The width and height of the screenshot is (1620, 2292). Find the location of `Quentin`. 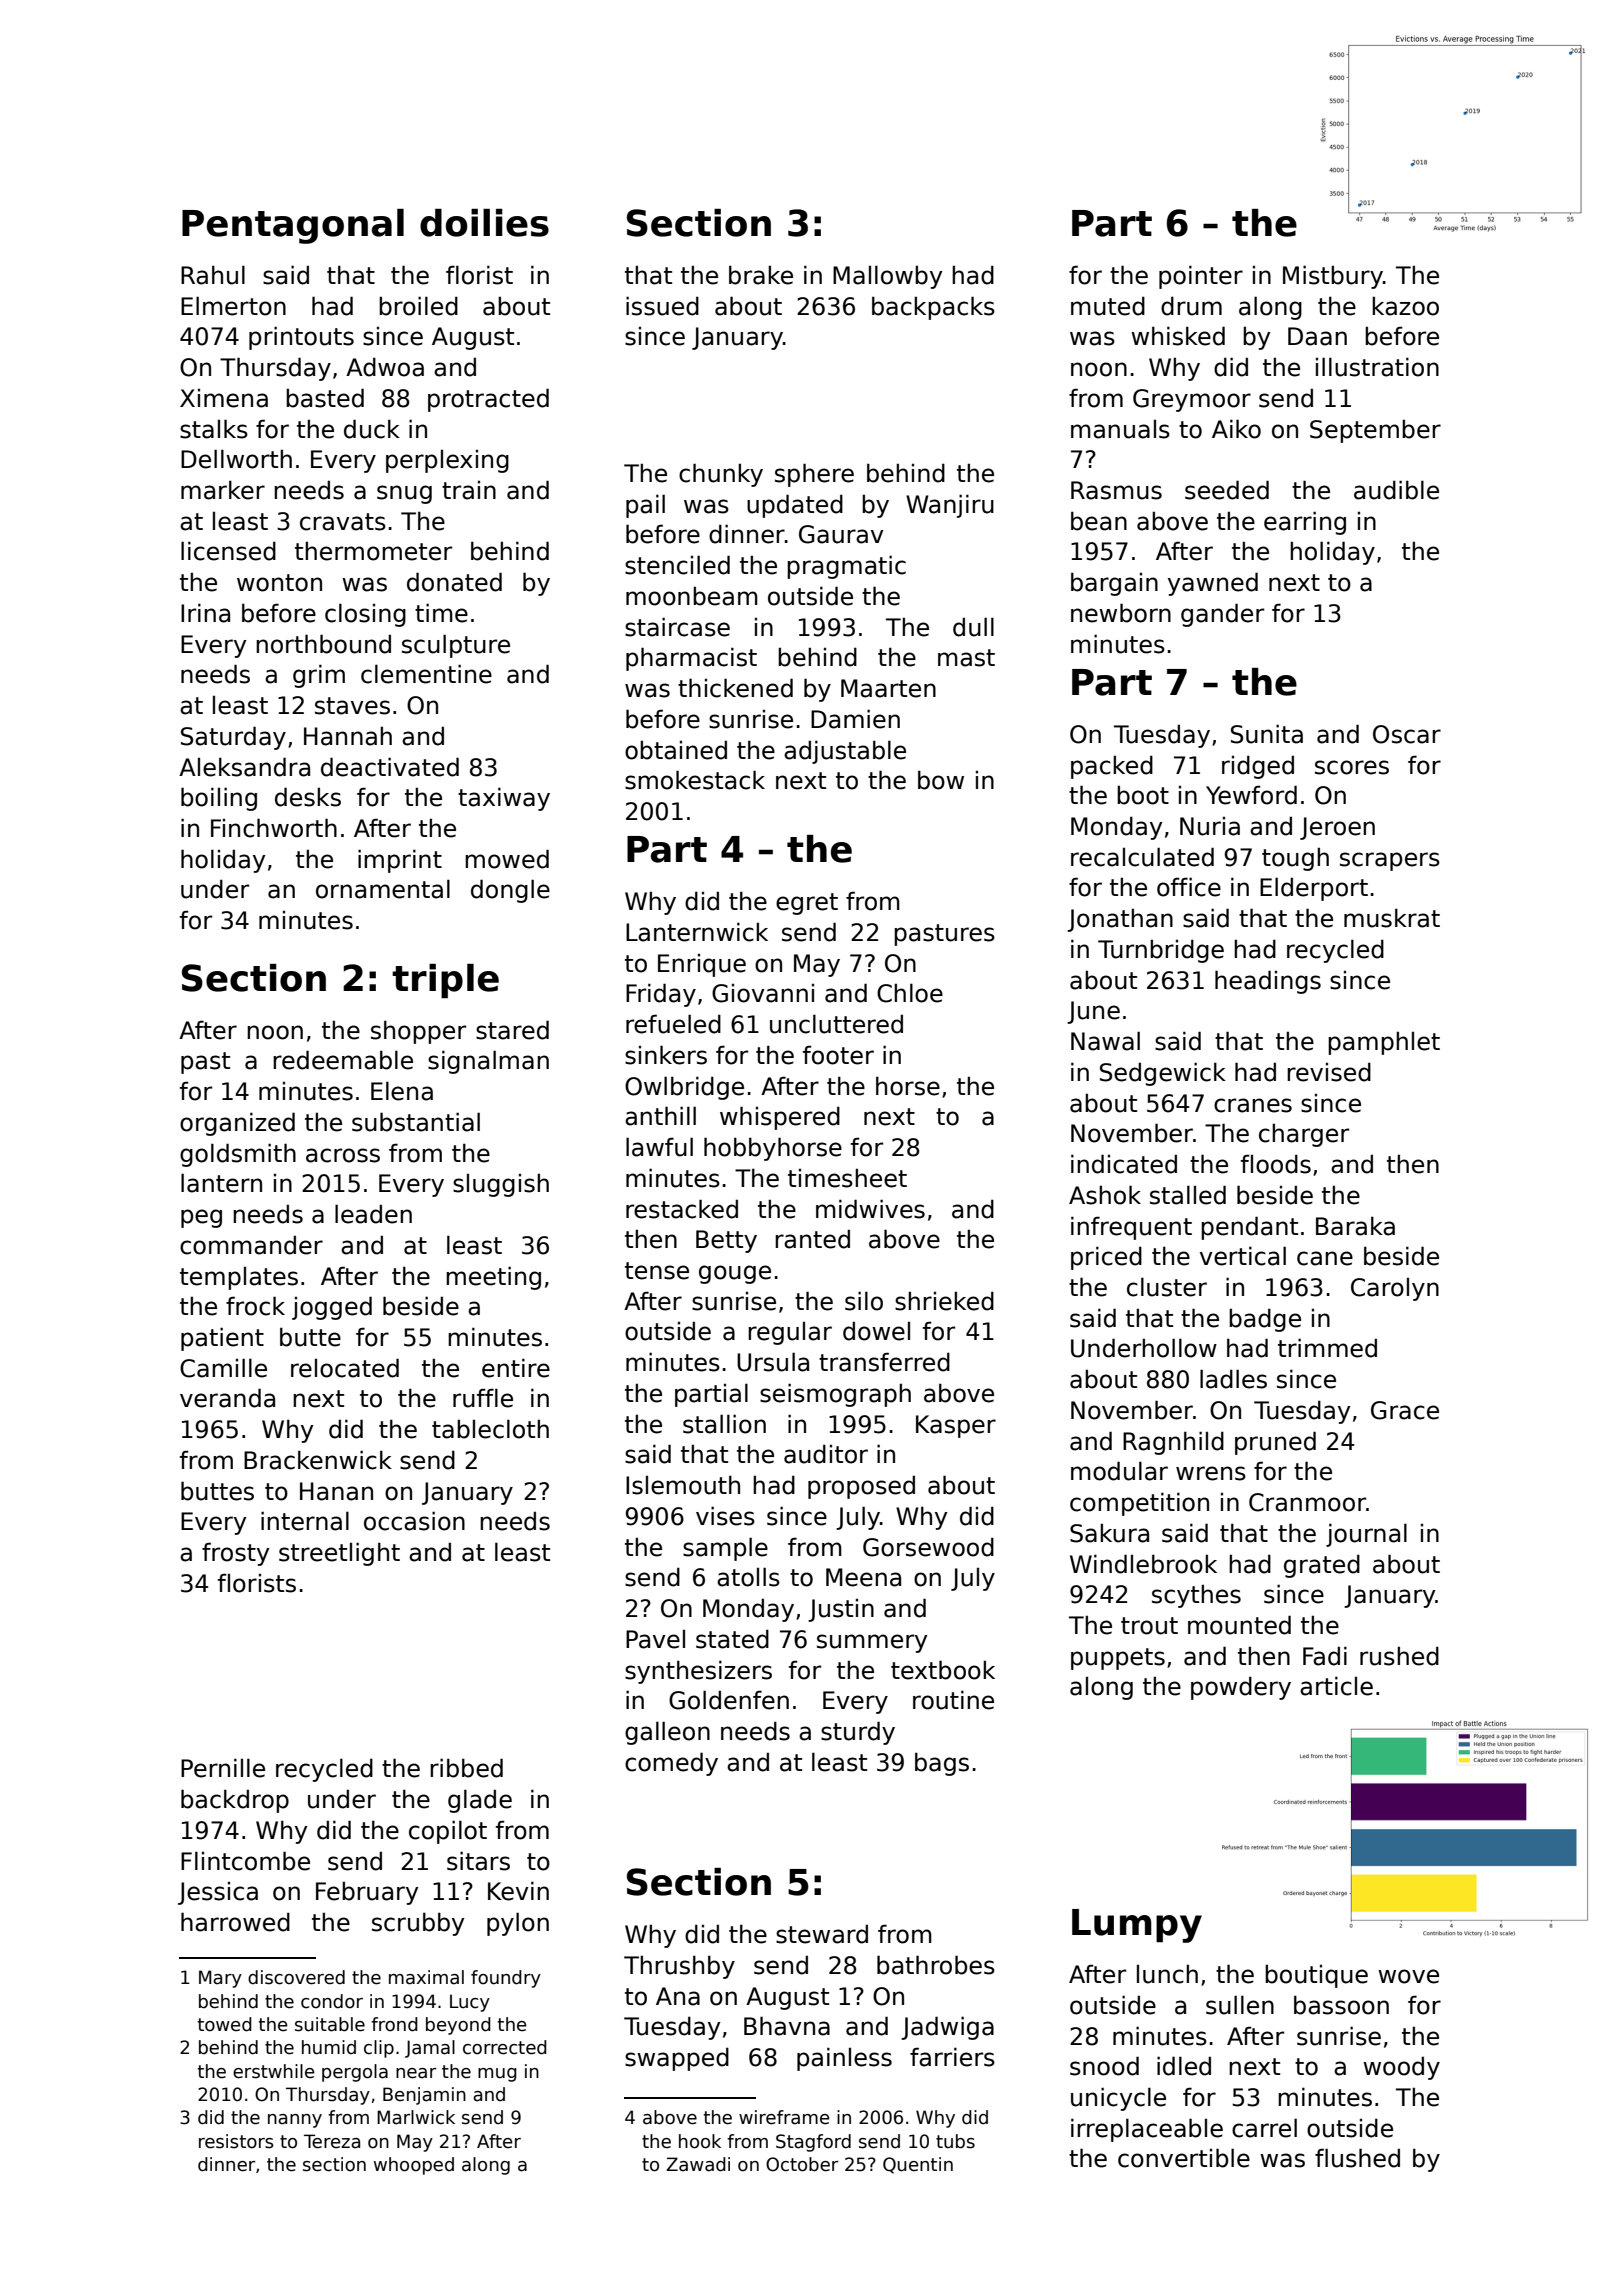

Quentin is located at coordinates (918, 2165).
